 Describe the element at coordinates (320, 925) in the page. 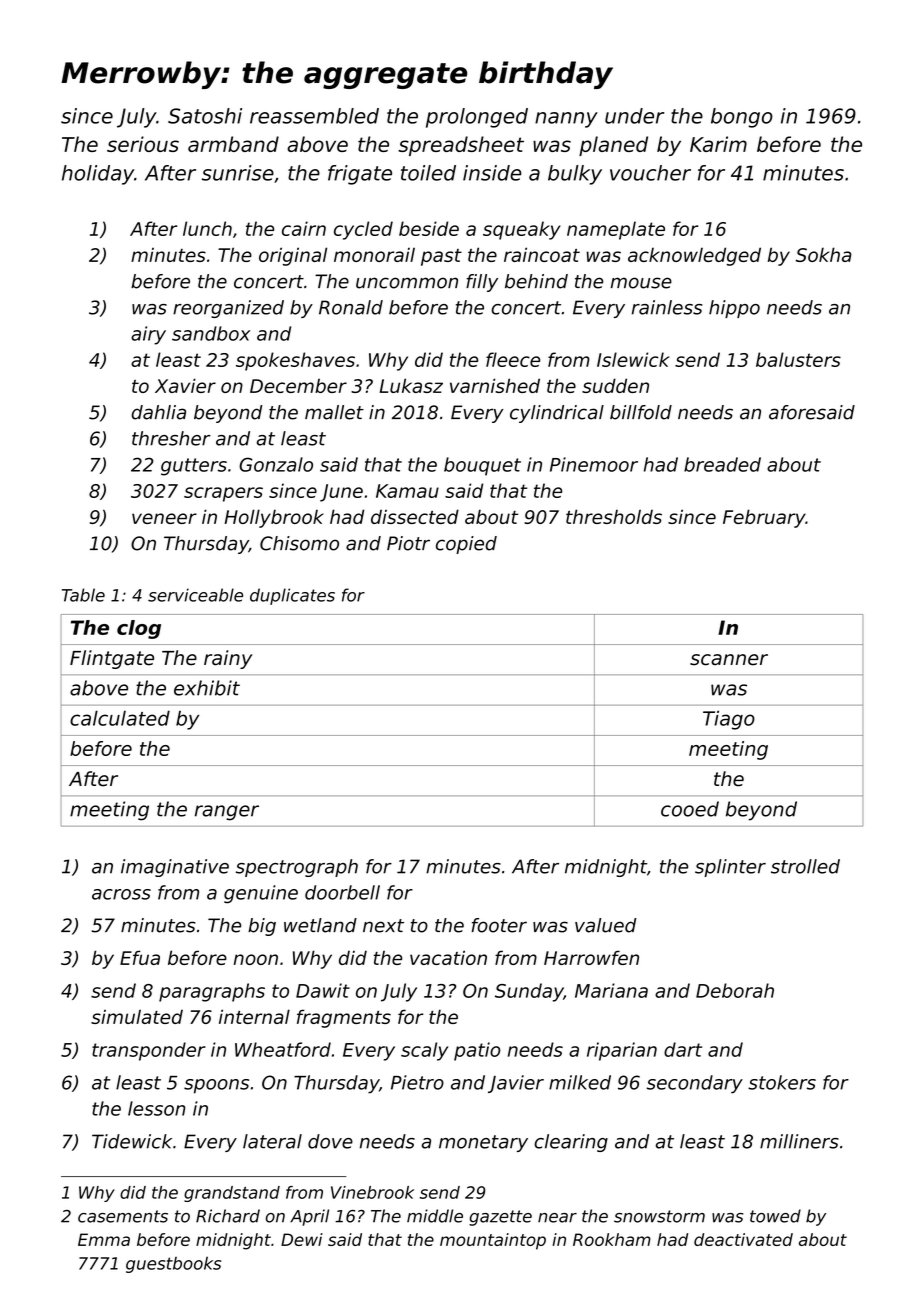

I see `wetland` at that location.
